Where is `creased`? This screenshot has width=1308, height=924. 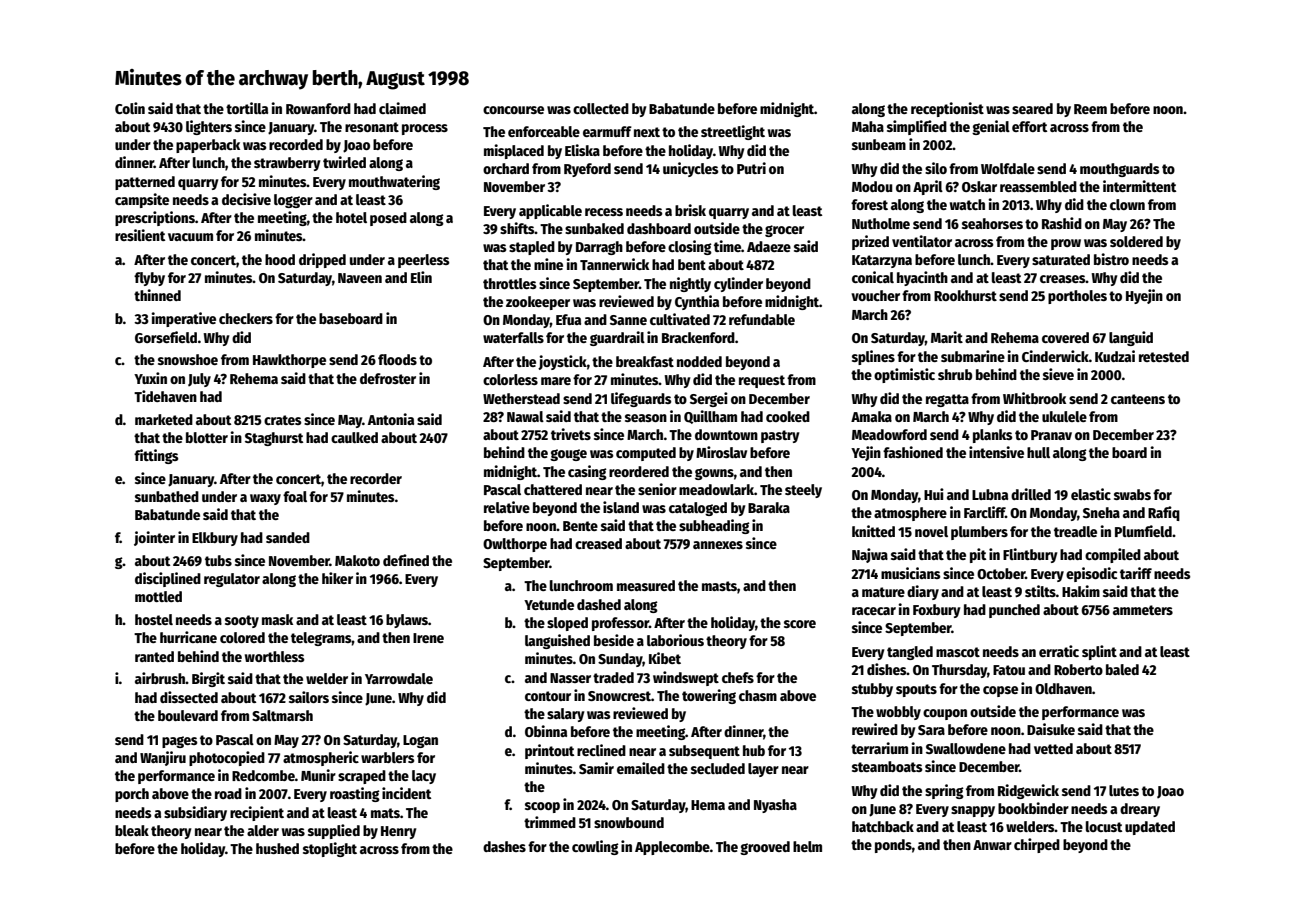
creased is located at coordinates (598, 543).
